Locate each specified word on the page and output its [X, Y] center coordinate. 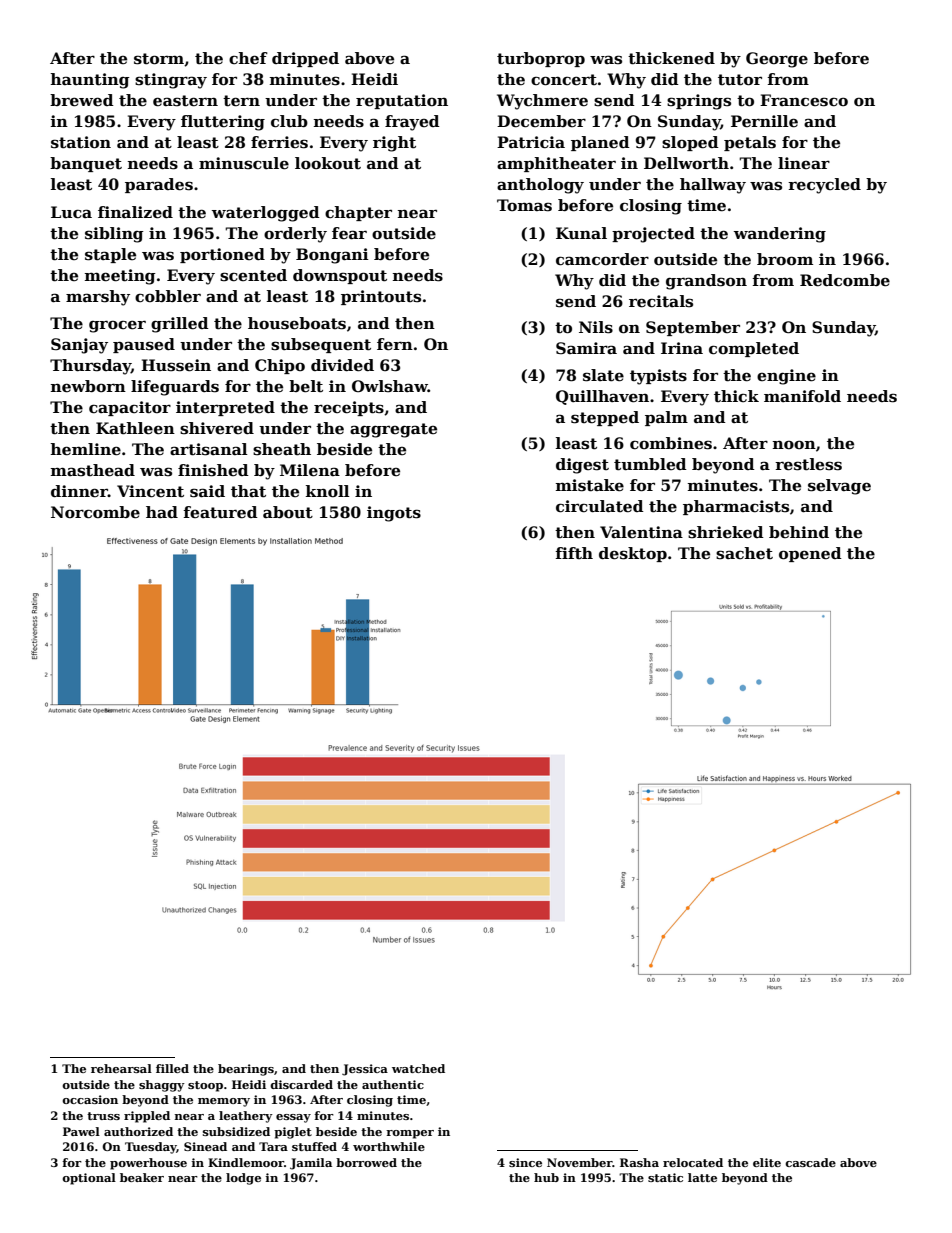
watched [418, 1068]
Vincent [150, 491]
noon [794, 444]
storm [159, 59]
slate [603, 375]
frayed [412, 123]
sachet [744, 553]
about [288, 512]
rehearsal [121, 1068]
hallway [713, 186]
